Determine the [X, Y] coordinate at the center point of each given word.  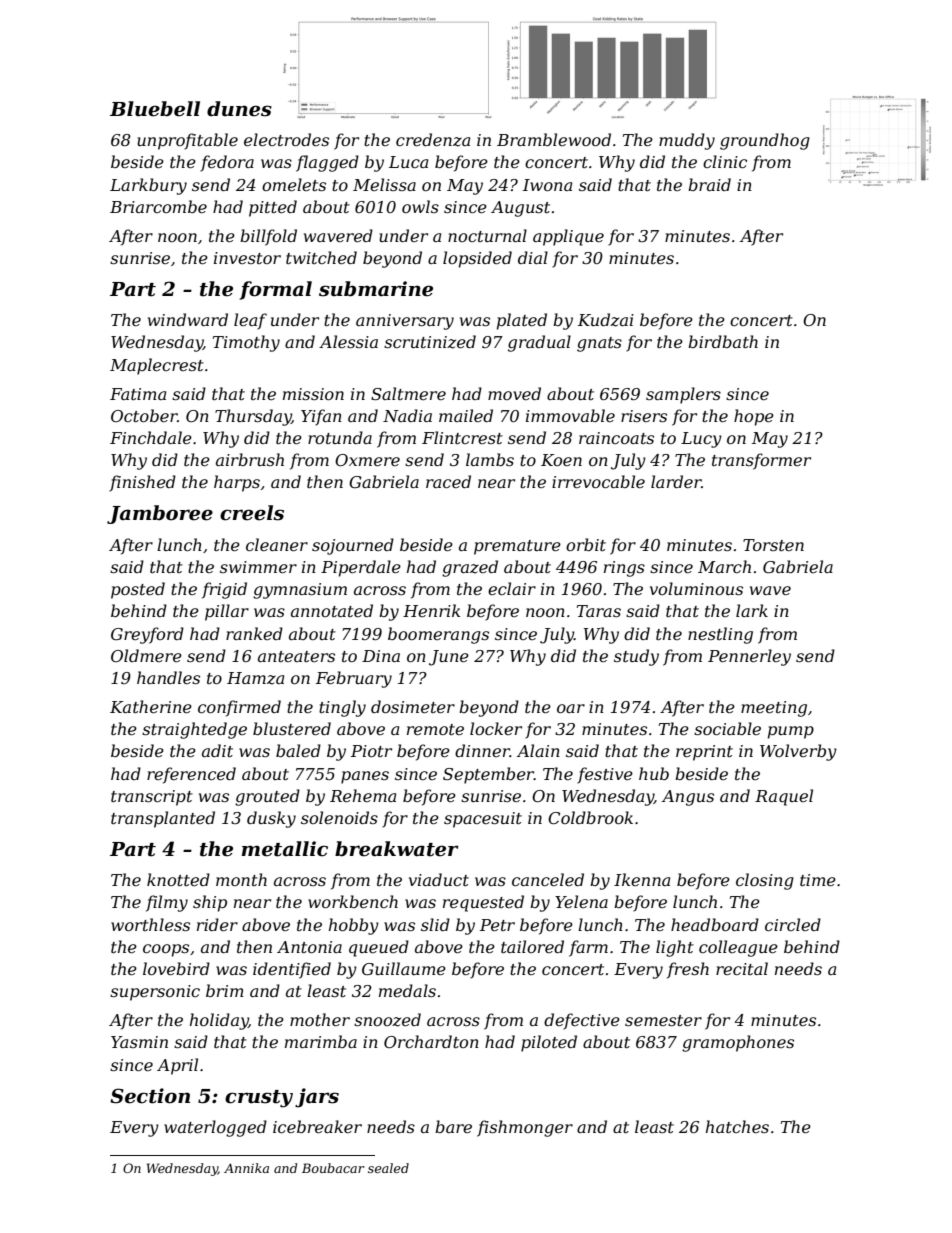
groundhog [765, 141]
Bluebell [155, 109]
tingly [342, 708]
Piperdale [361, 568]
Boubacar [333, 1168]
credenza [433, 140]
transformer [761, 461]
